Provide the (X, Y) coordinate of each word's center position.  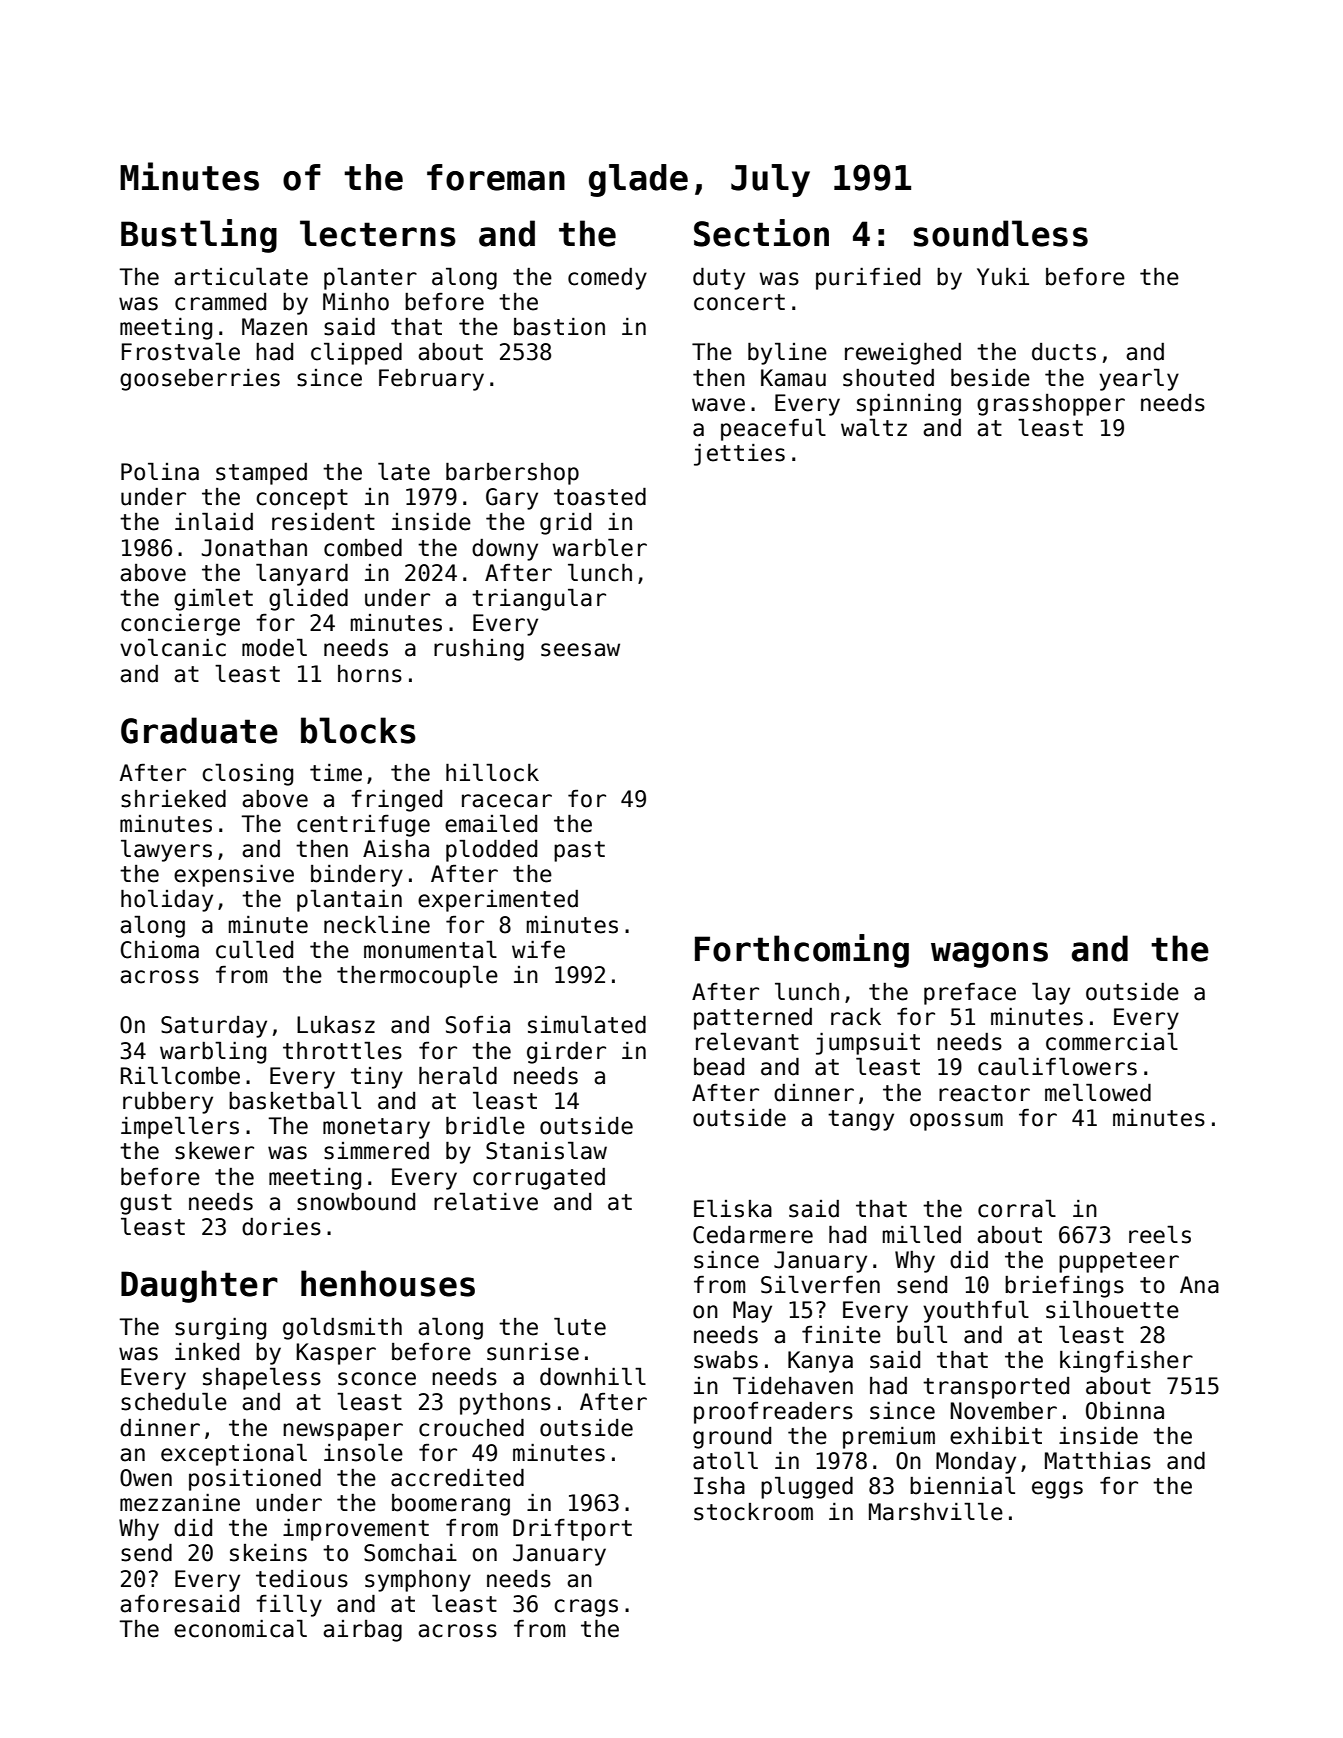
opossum (956, 1122)
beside (990, 378)
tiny (377, 1078)
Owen (146, 1478)
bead (719, 1067)
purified (868, 278)
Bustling (199, 236)
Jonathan (254, 548)
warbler (600, 547)
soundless (1000, 233)
